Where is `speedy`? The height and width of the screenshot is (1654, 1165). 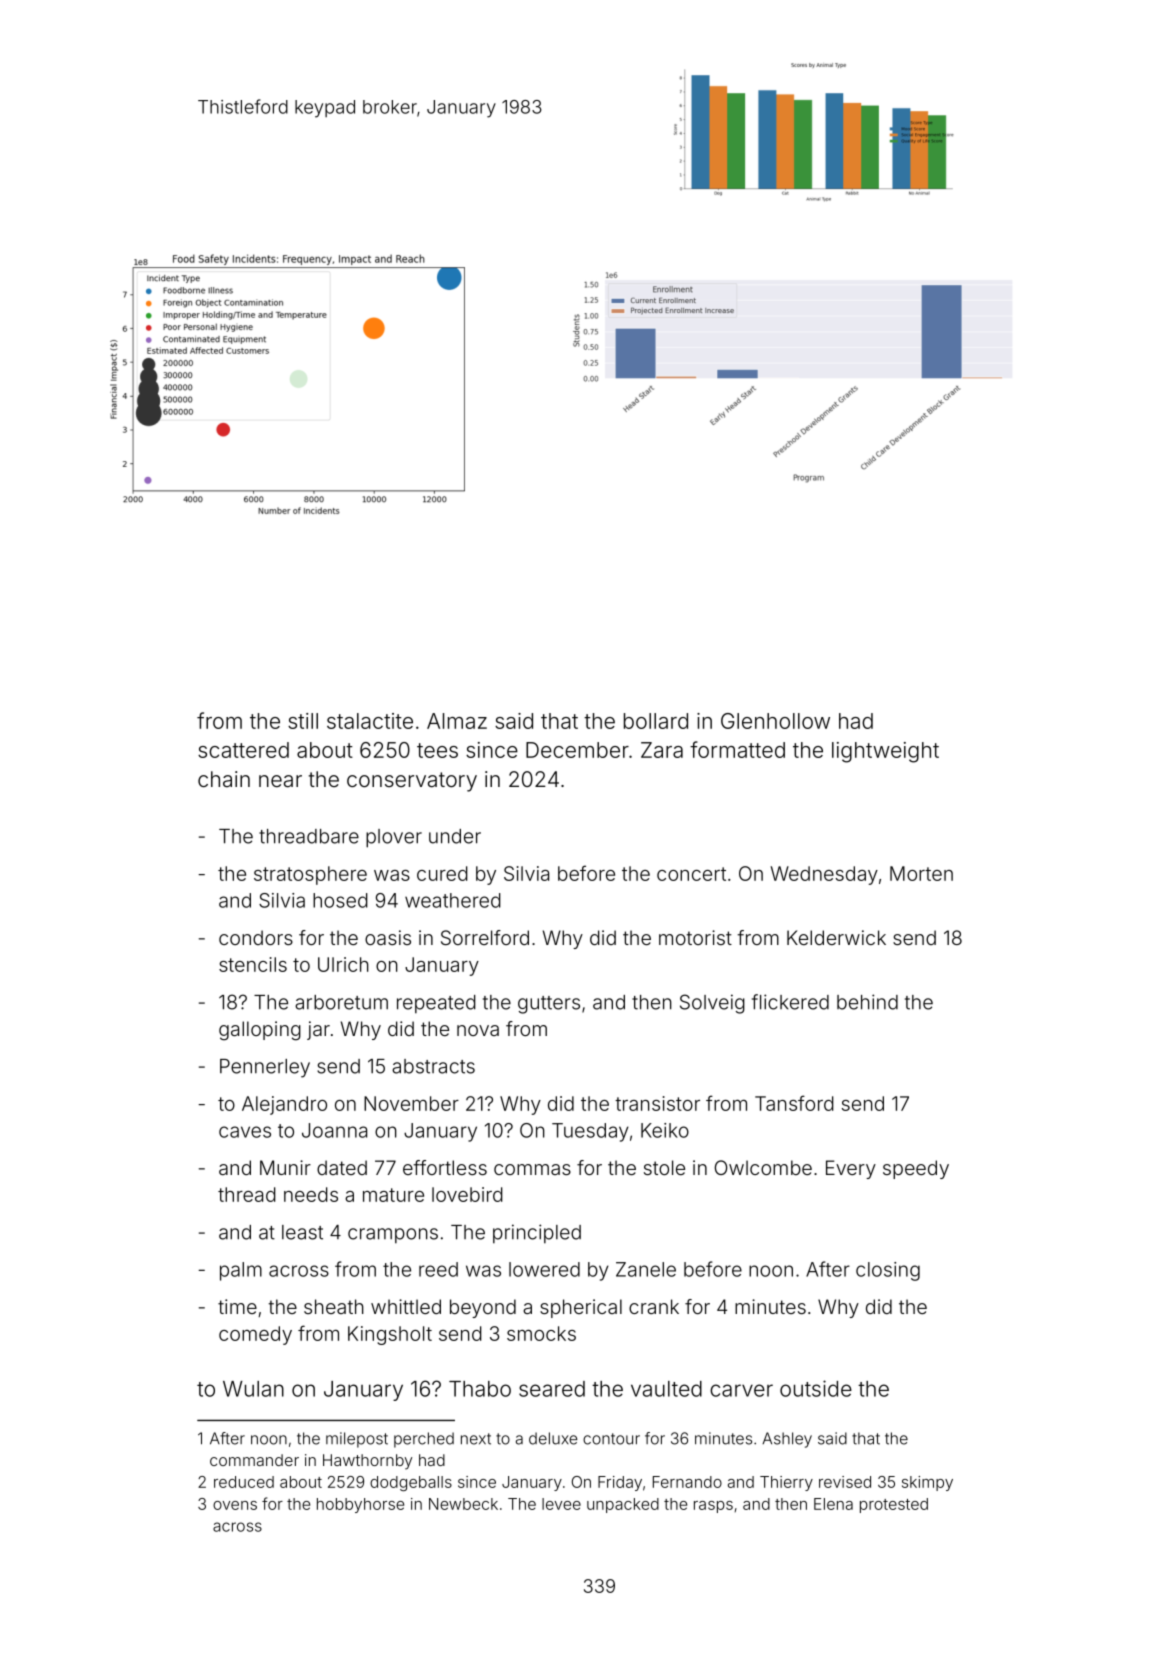 speedy is located at coordinates (916, 1169).
